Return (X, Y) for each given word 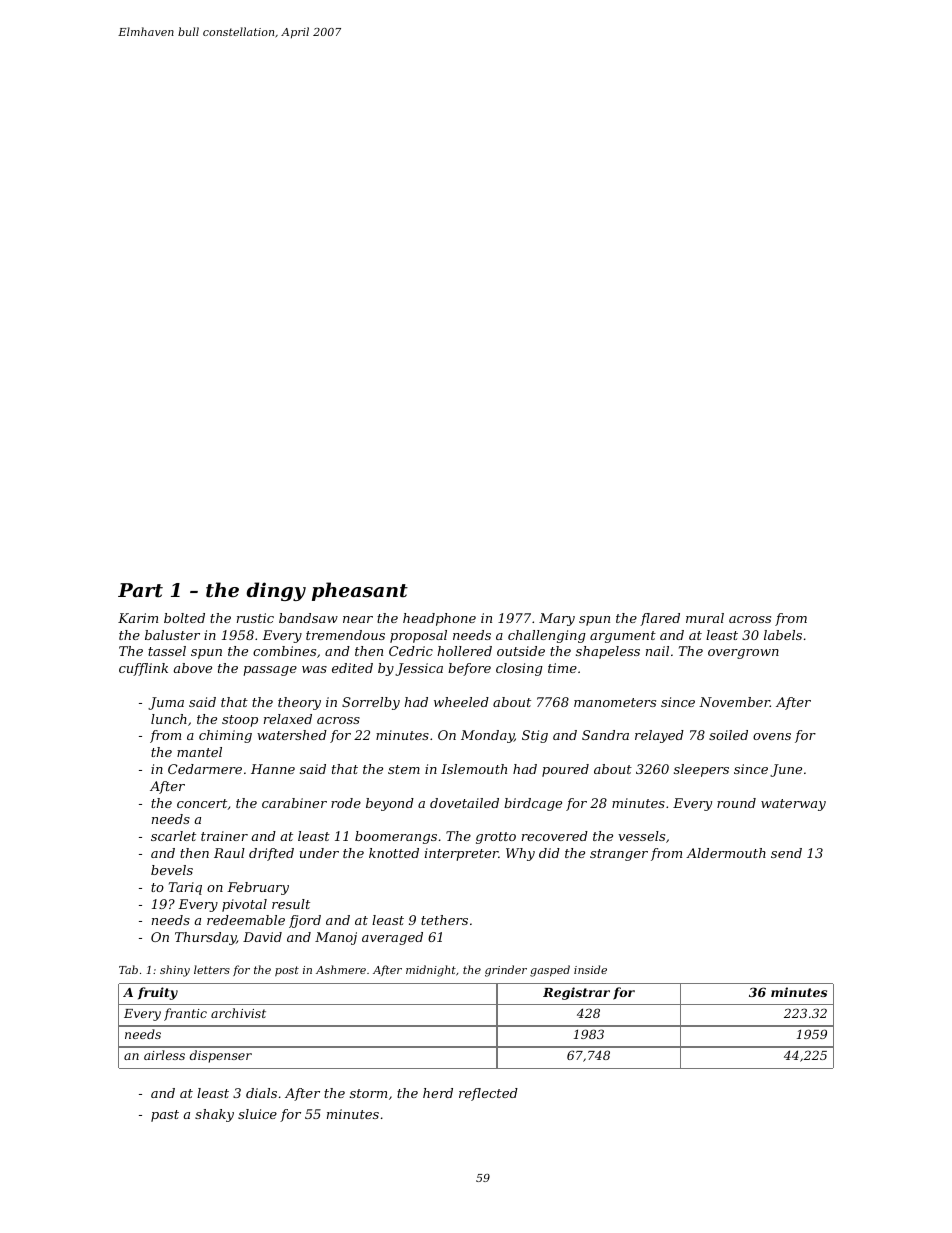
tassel (167, 651)
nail (657, 651)
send (786, 853)
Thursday (205, 938)
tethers (444, 920)
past (165, 1116)
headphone (439, 619)
